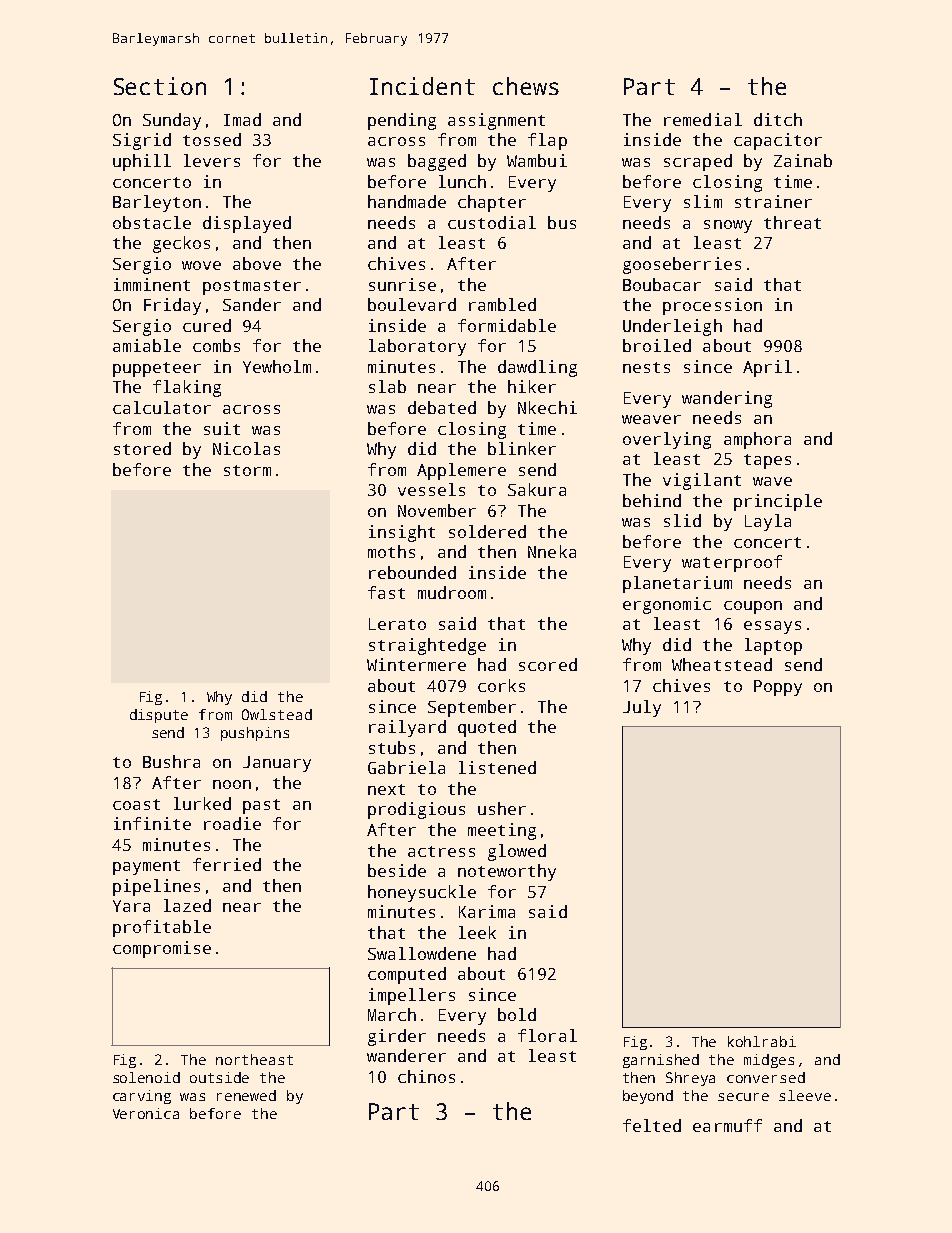  What do you see at coordinates (397, 870) in the screenshot?
I see `beside` at bounding box center [397, 870].
